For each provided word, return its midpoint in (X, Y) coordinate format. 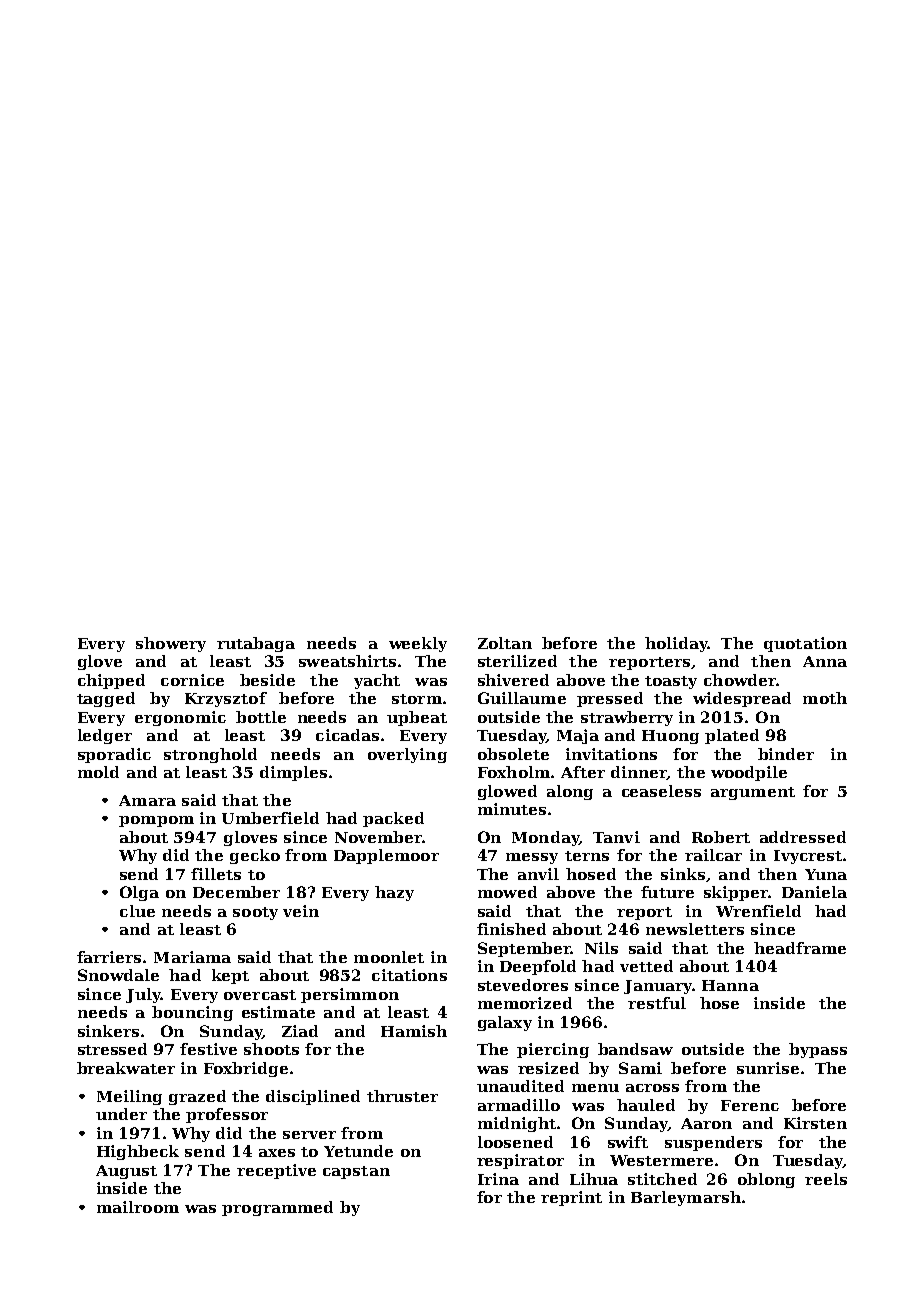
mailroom (138, 1207)
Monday (545, 838)
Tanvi (616, 837)
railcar (713, 855)
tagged (106, 699)
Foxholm (514, 772)
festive (208, 1049)
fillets (216, 874)
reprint (571, 1198)
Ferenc (750, 1105)
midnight (517, 1124)
